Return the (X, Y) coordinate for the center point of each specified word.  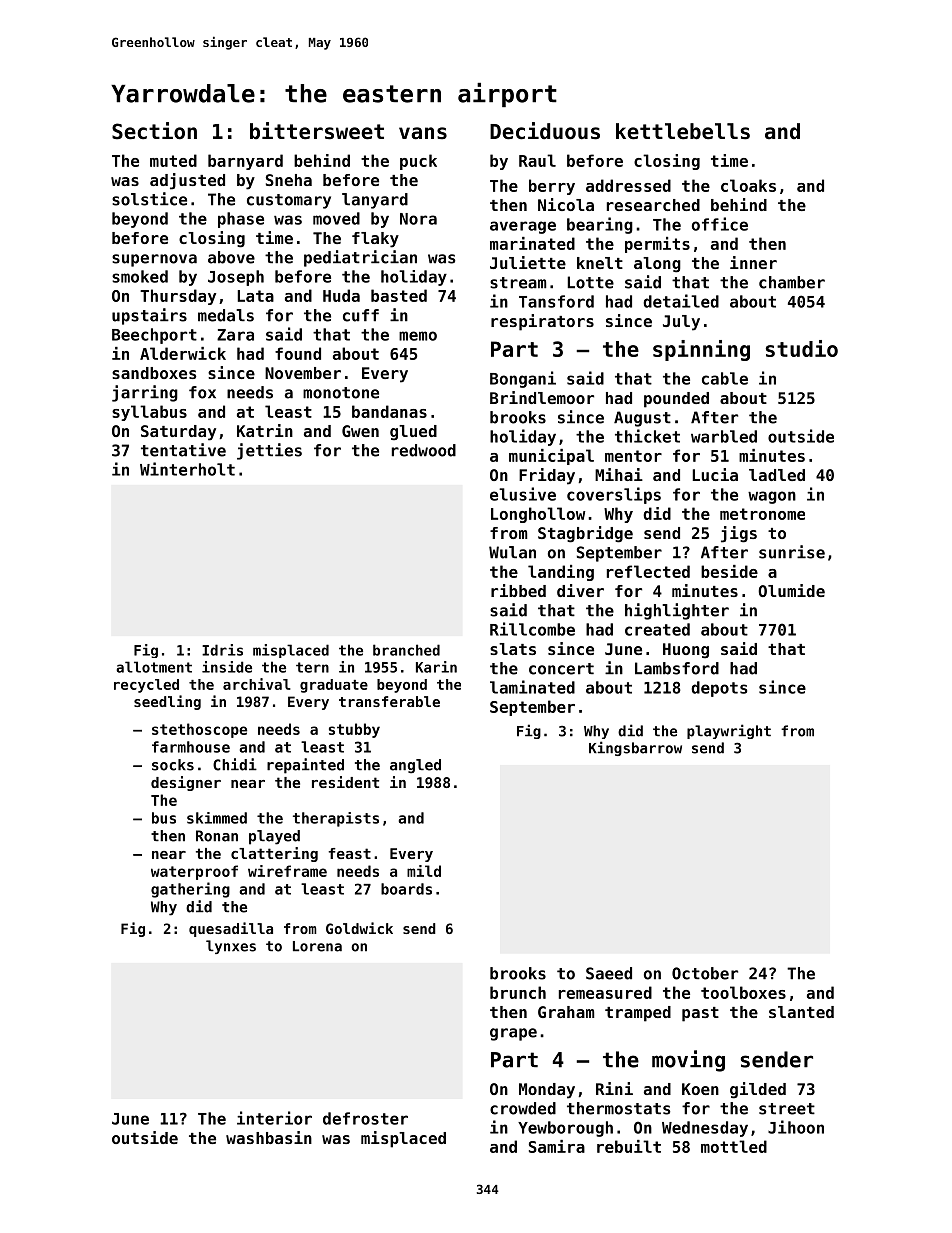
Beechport (154, 336)
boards (406, 889)
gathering (190, 890)
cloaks (748, 185)
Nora (418, 219)
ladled (777, 475)
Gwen (360, 431)
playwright (729, 731)
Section (154, 131)
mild (424, 871)
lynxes (231, 947)
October (705, 973)
